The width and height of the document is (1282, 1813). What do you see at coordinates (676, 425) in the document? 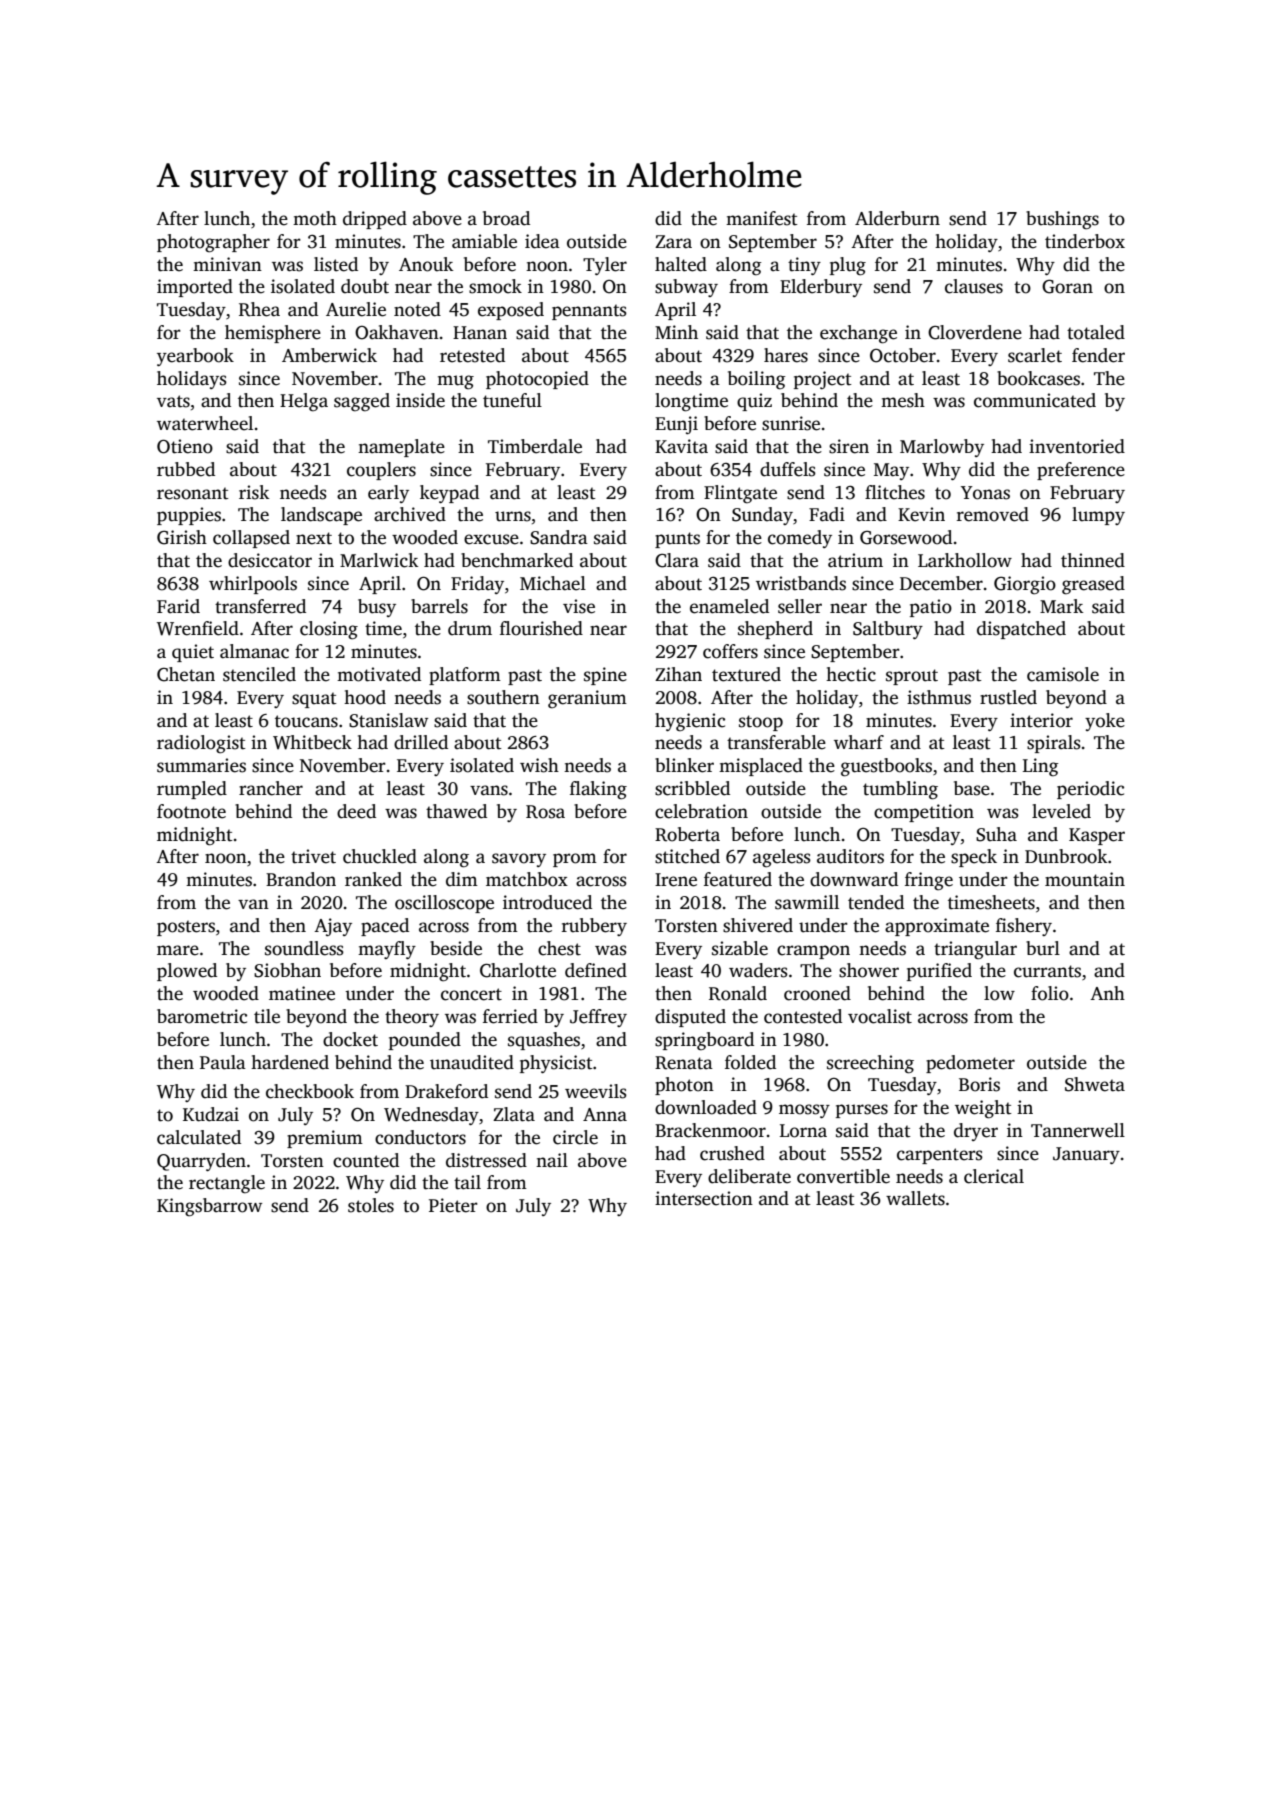
I see `Eunji` at bounding box center [676, 425].
